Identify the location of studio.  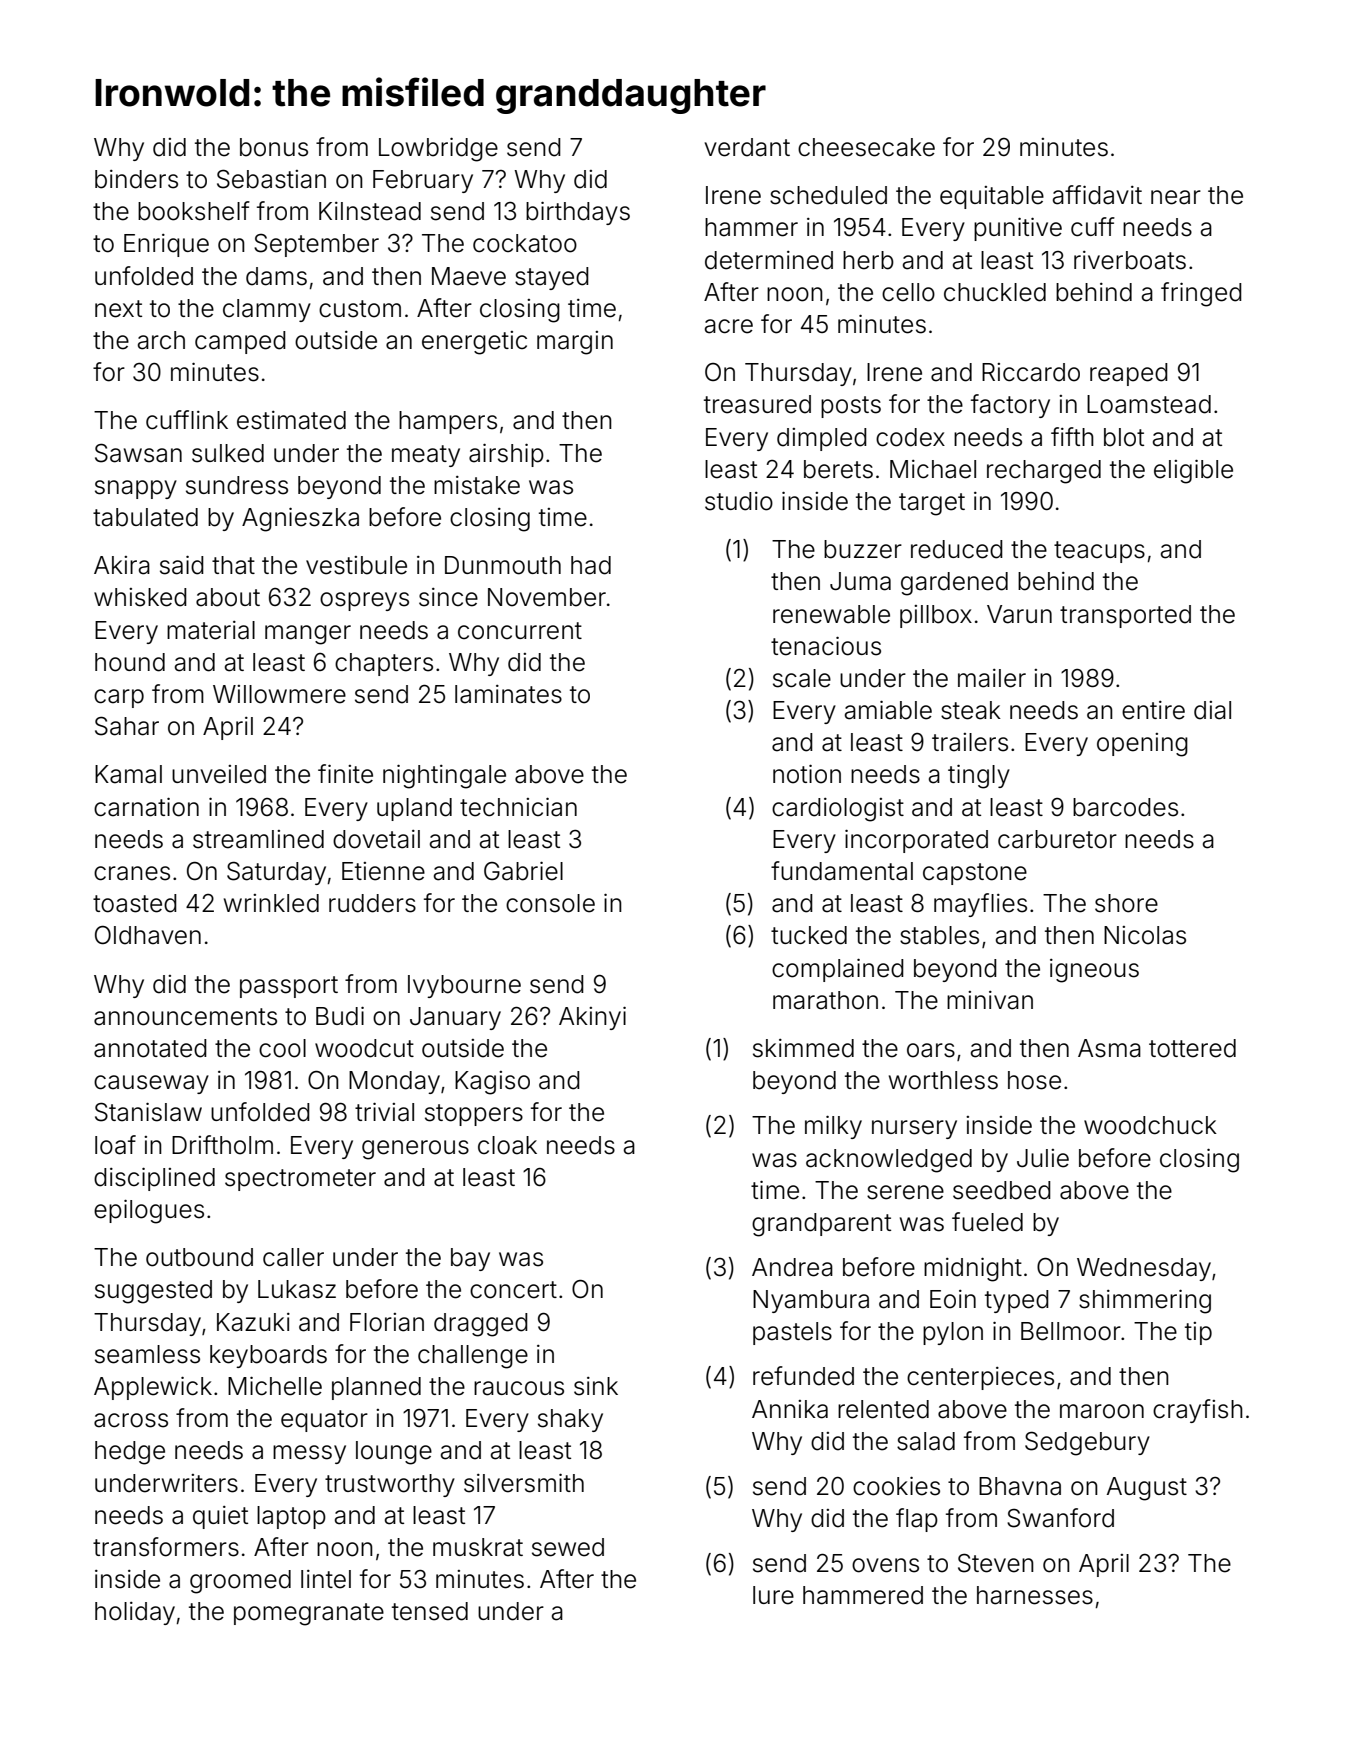
(739, 501).
